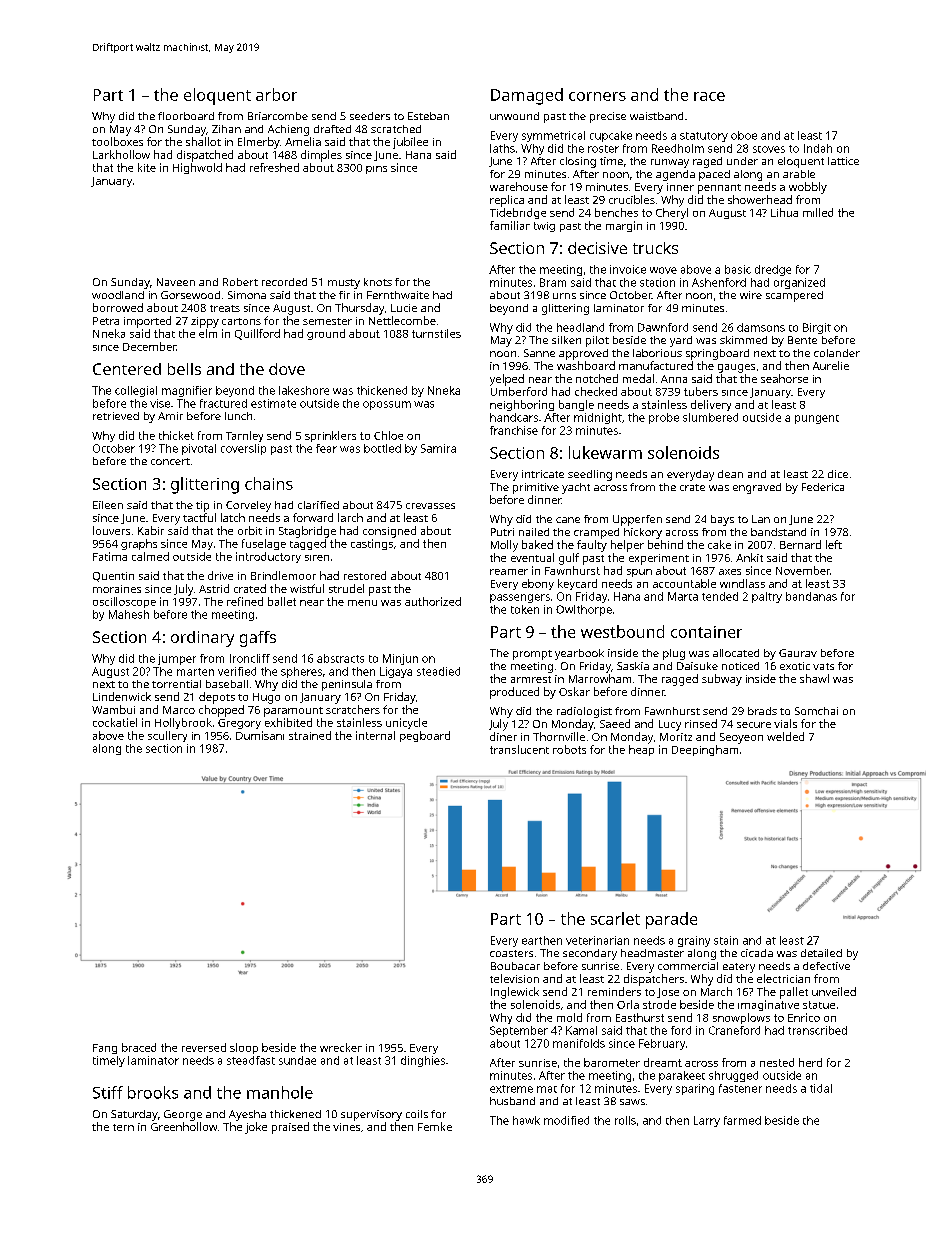 This document has width=952, height=1233. What do you see at coordinates (248, 506) in the document?
I see `Corveley` at bounding box center [248, 506].
